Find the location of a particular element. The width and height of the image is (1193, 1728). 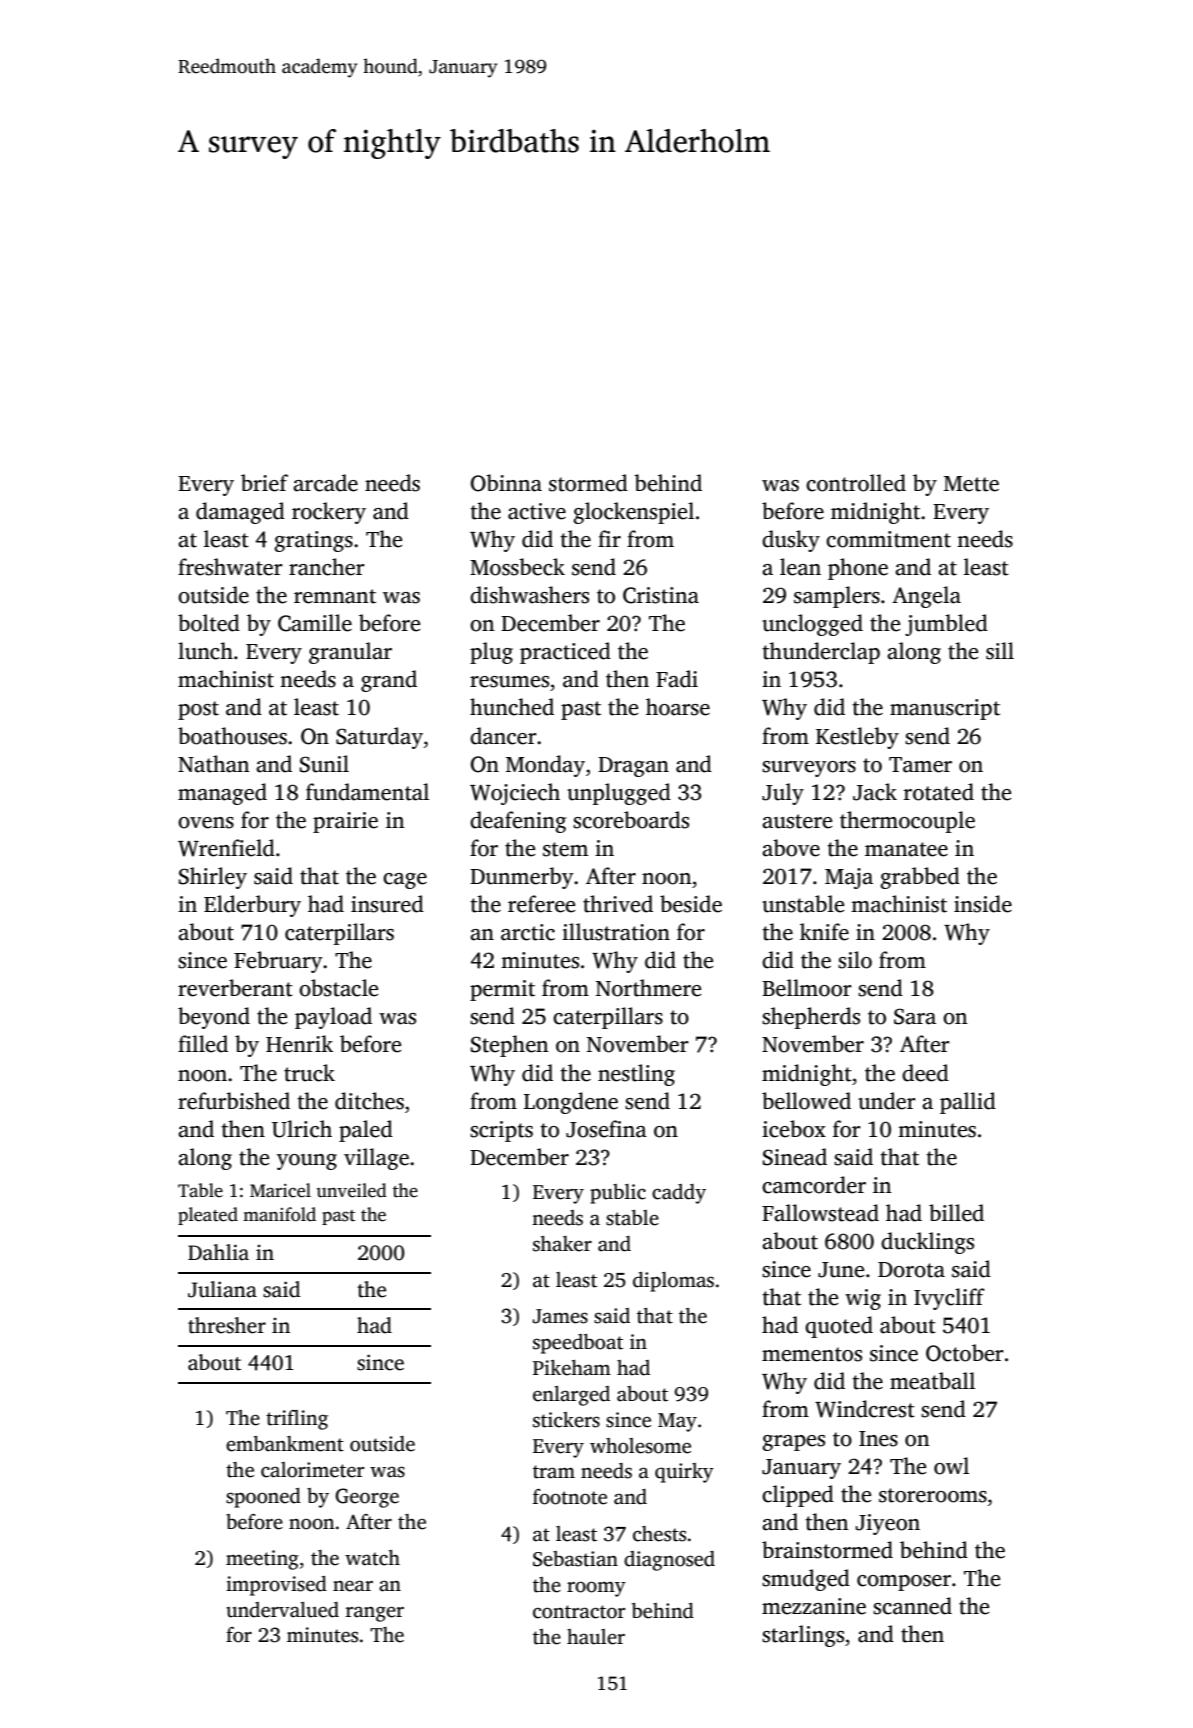

Fadi is located at coordinates (677, 679).
